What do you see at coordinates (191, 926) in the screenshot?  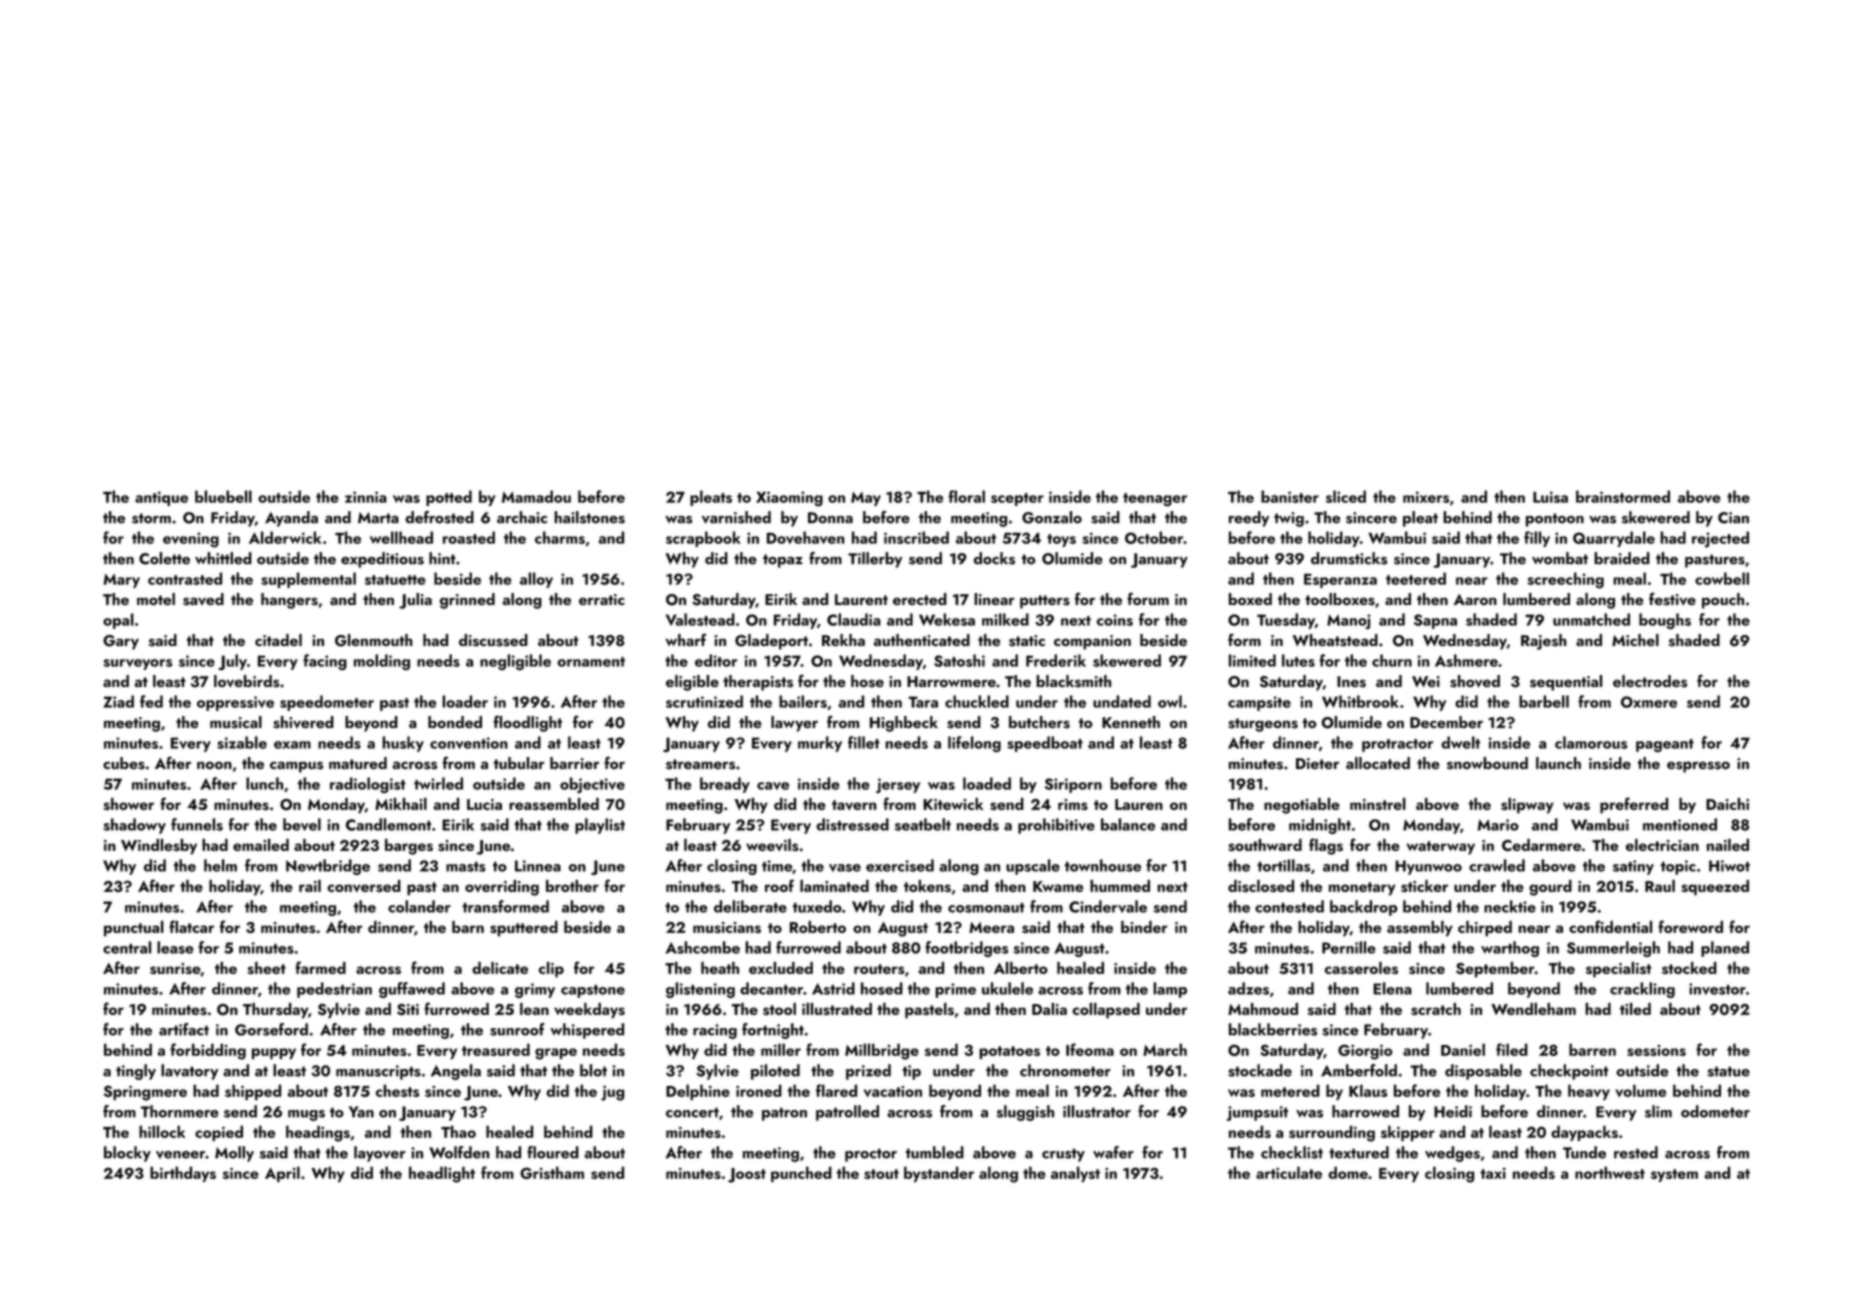 I see `flatcar` at bounding box center [191, 926].
